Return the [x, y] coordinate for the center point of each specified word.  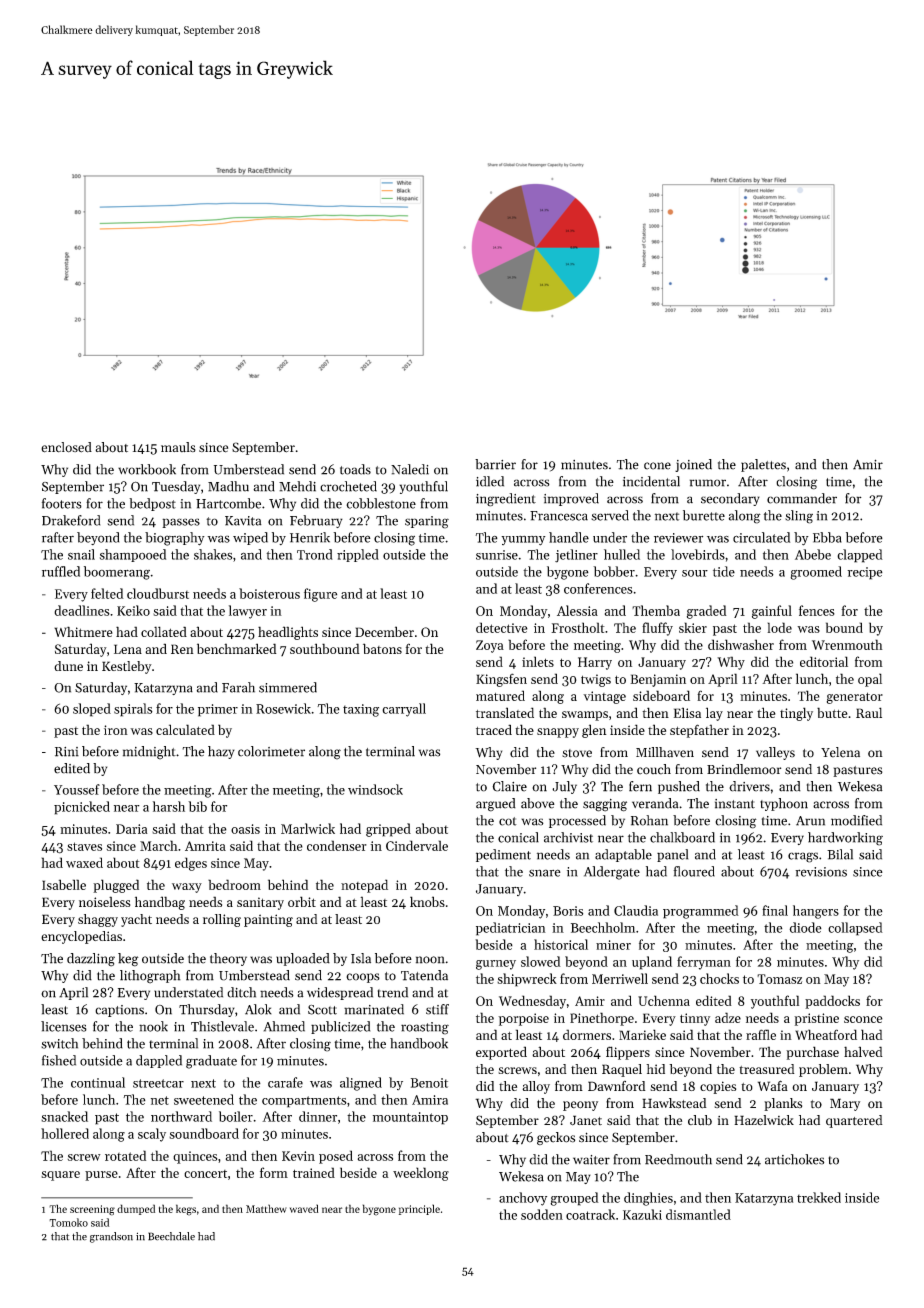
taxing [361, 710]
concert [205, 1174]
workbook [147, 469]
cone [657, 466]
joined [693, 465]
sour [695, 573]
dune [68, 666]
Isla [361, 958]
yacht [136, 920]
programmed [701, 912]
